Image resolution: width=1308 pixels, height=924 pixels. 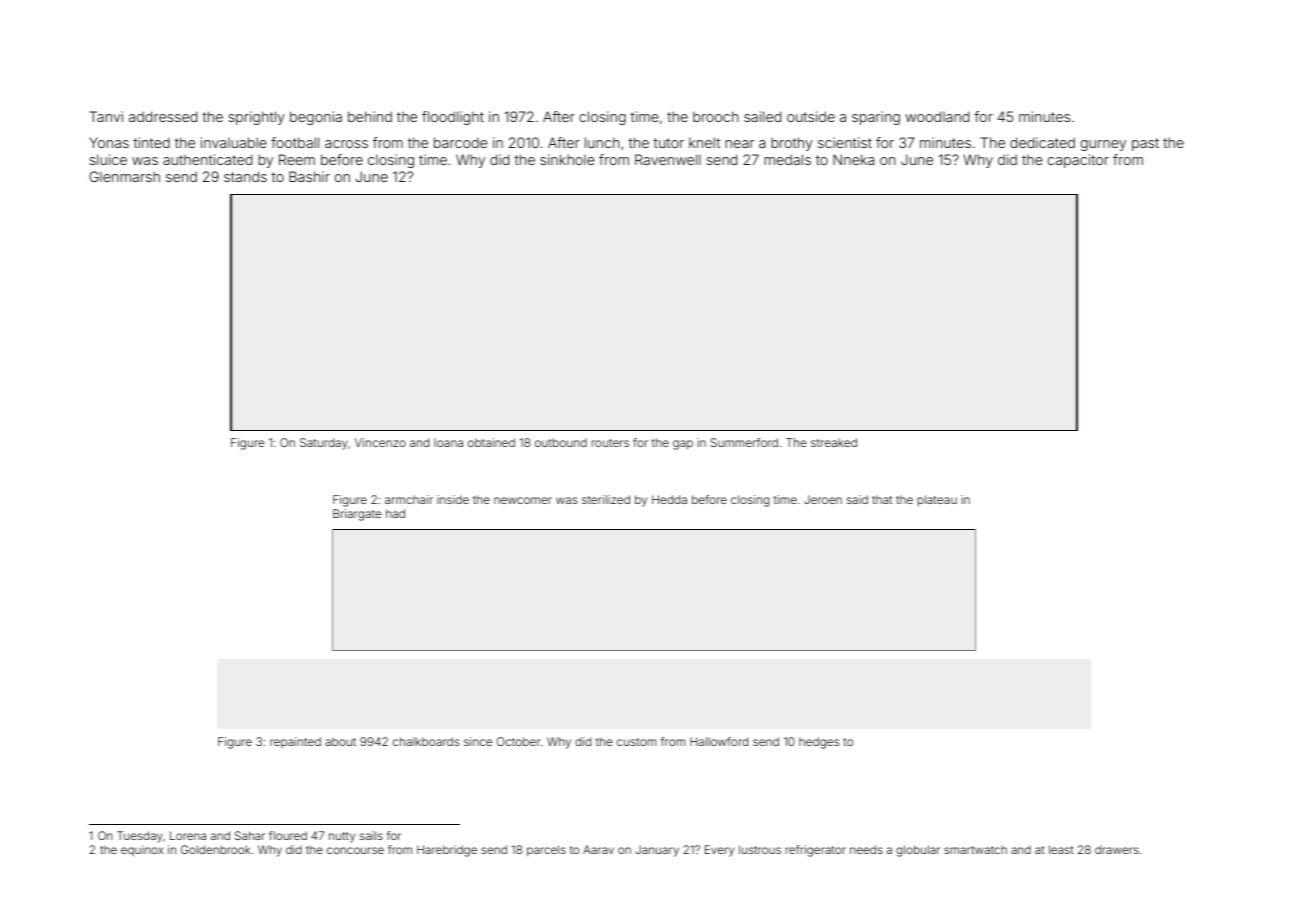 What do you see at coordinates (610, 443) in the document?
I see `routers` at bounding box center [610, 443].
